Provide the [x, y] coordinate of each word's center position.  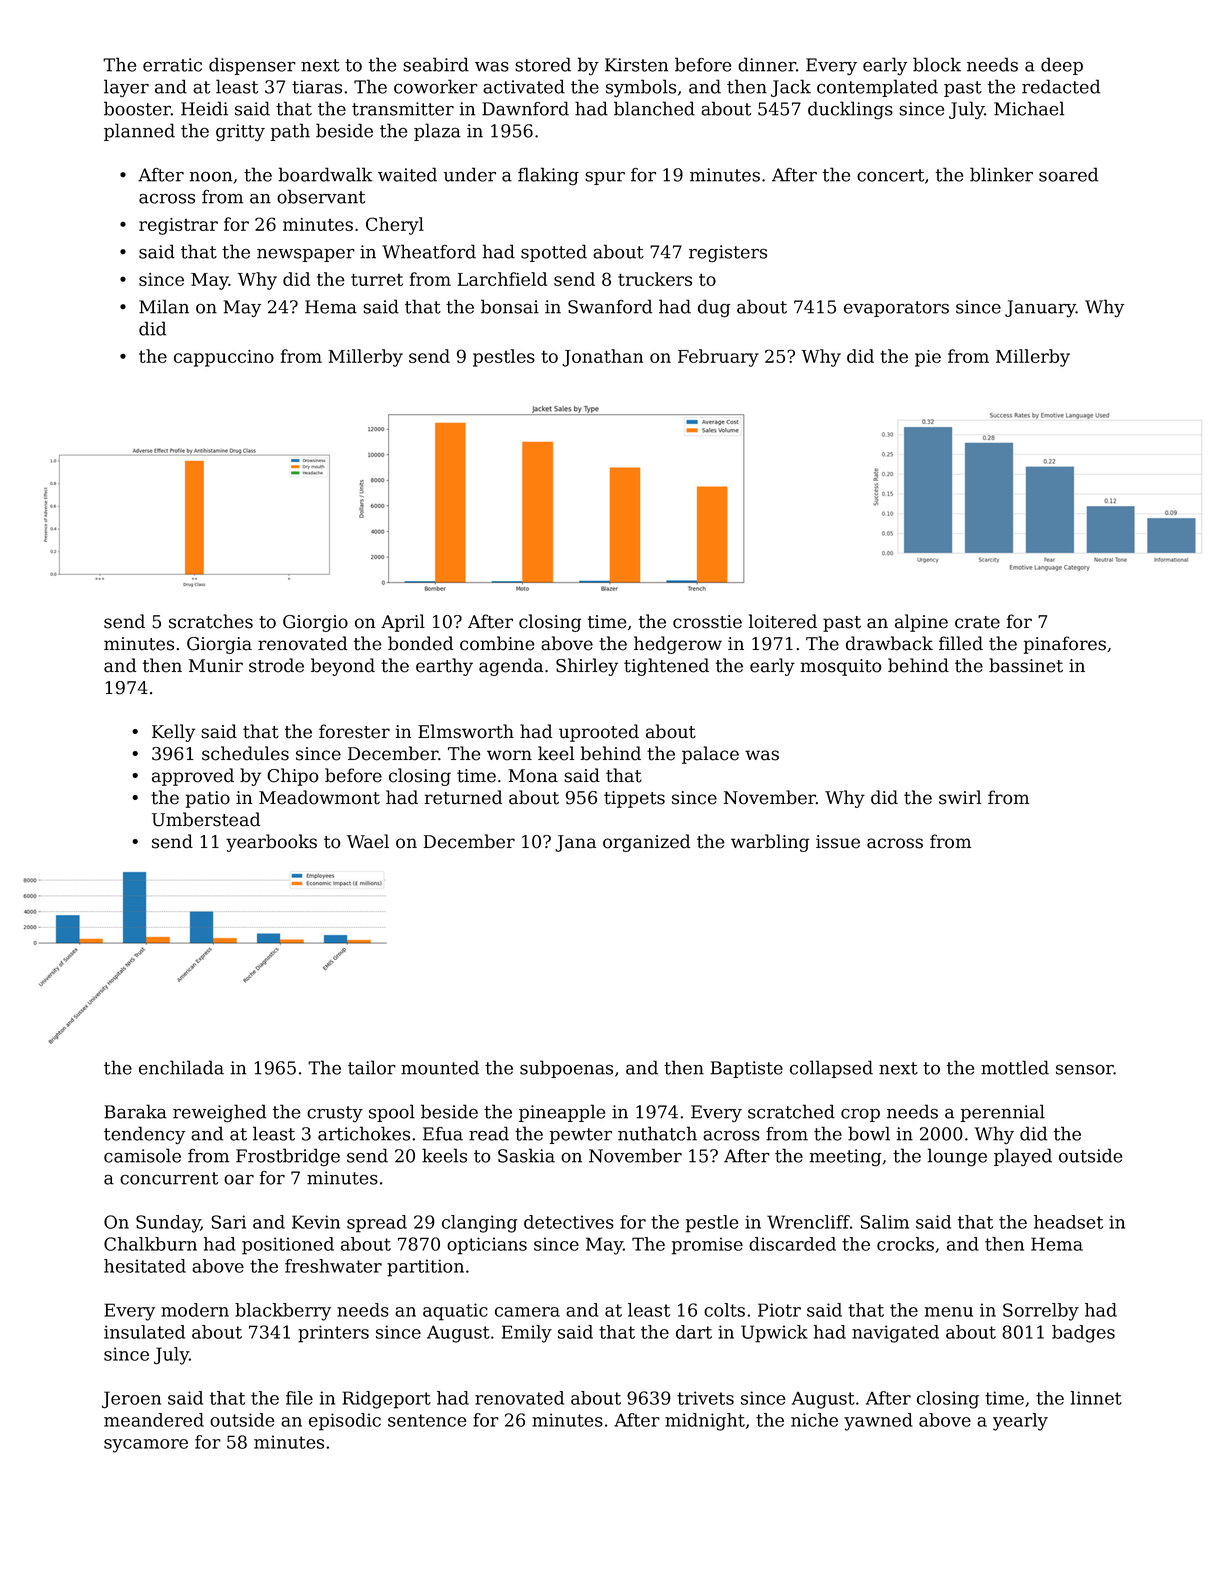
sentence [427, 1420]
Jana [575, 843]
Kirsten [636, 65]
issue [838, 842]
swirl [960, 797]
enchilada [181, 1067]
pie [928, 358]
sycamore [146, 1446]
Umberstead [206, 819]
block [937, 64]
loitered [783, 621]
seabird [436, 64]
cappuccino [224, 358]
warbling [770, 843]
